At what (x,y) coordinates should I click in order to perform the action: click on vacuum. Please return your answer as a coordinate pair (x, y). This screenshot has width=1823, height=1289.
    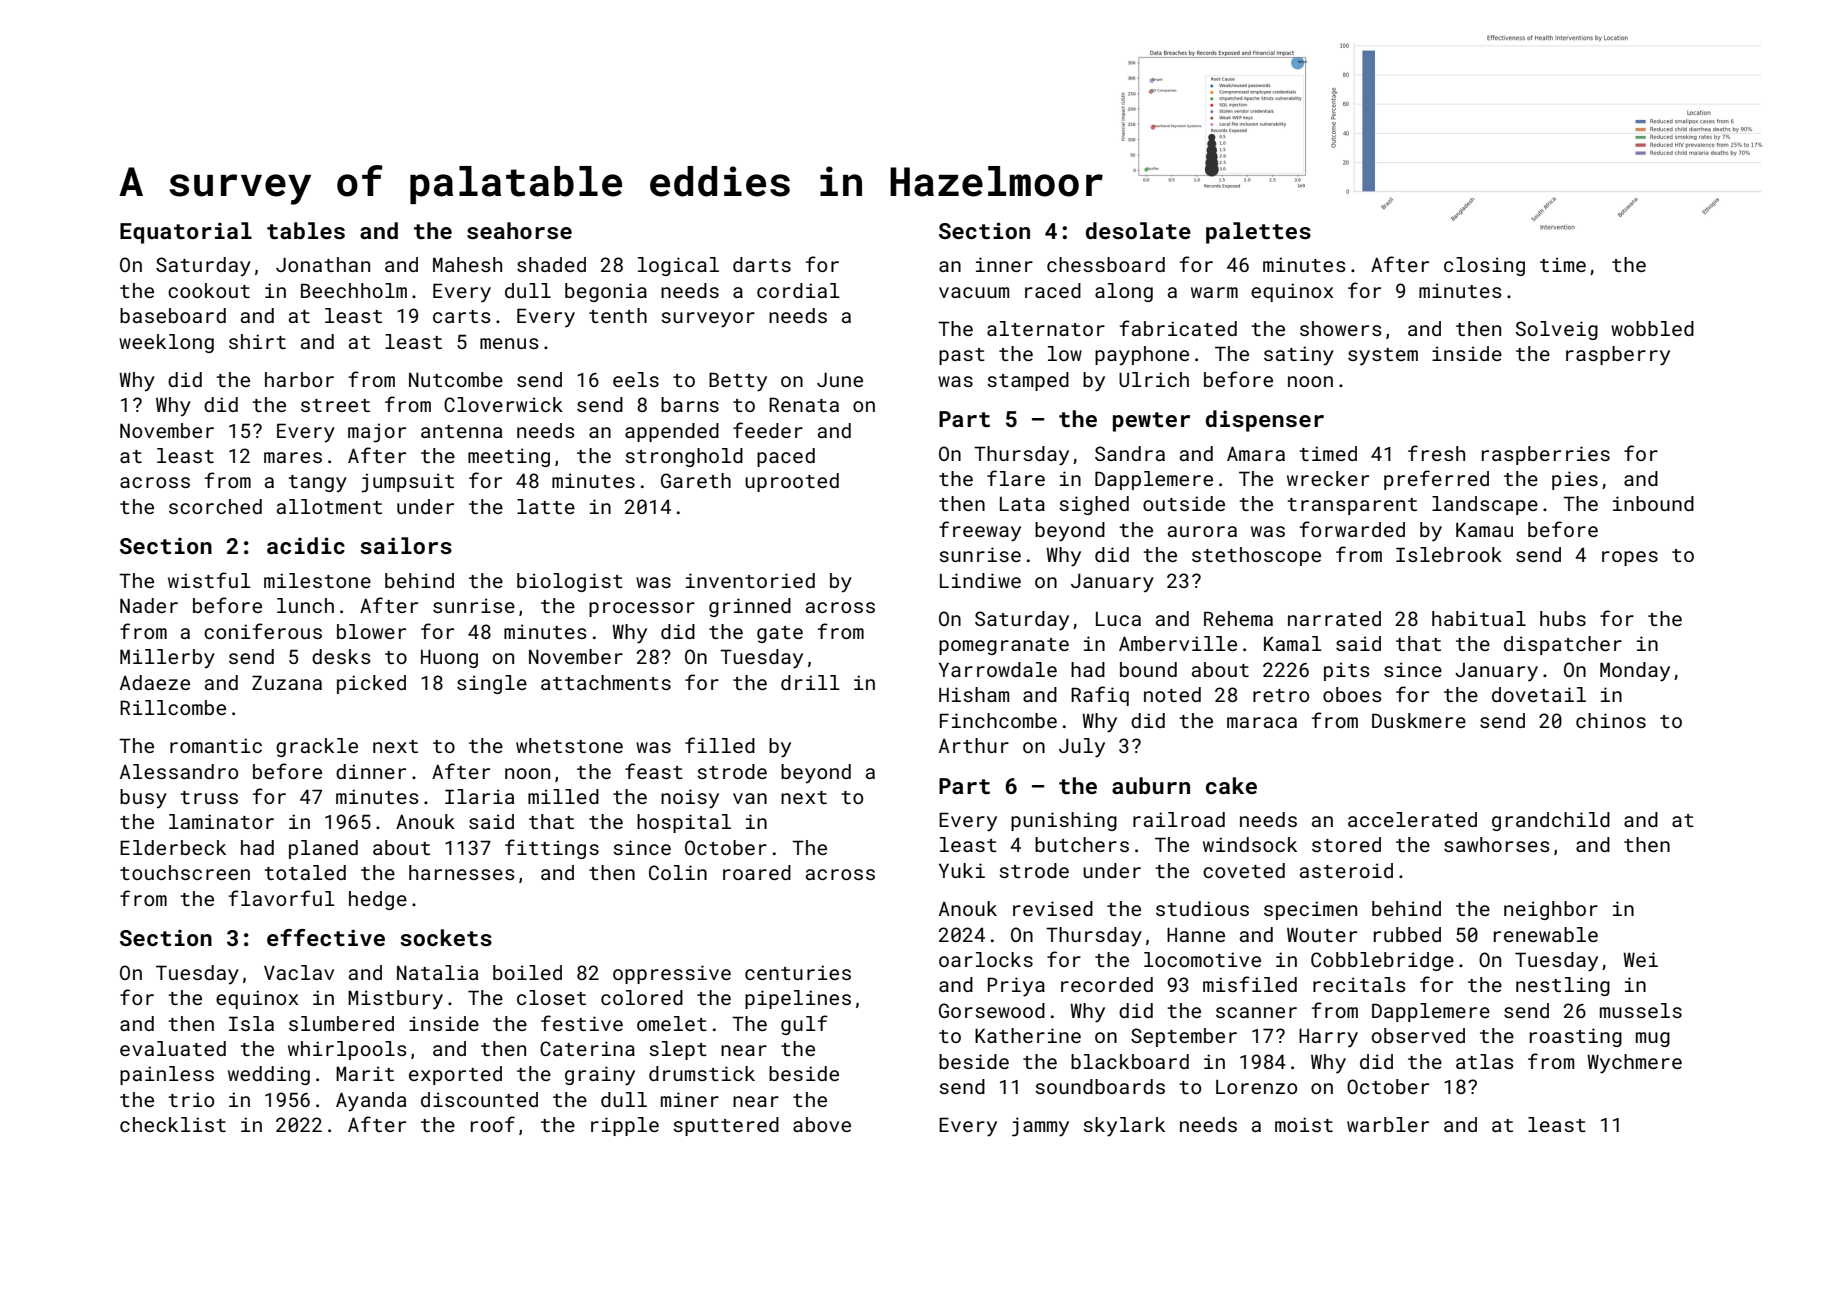
    Looking at the image, I should click on (974, 292).
